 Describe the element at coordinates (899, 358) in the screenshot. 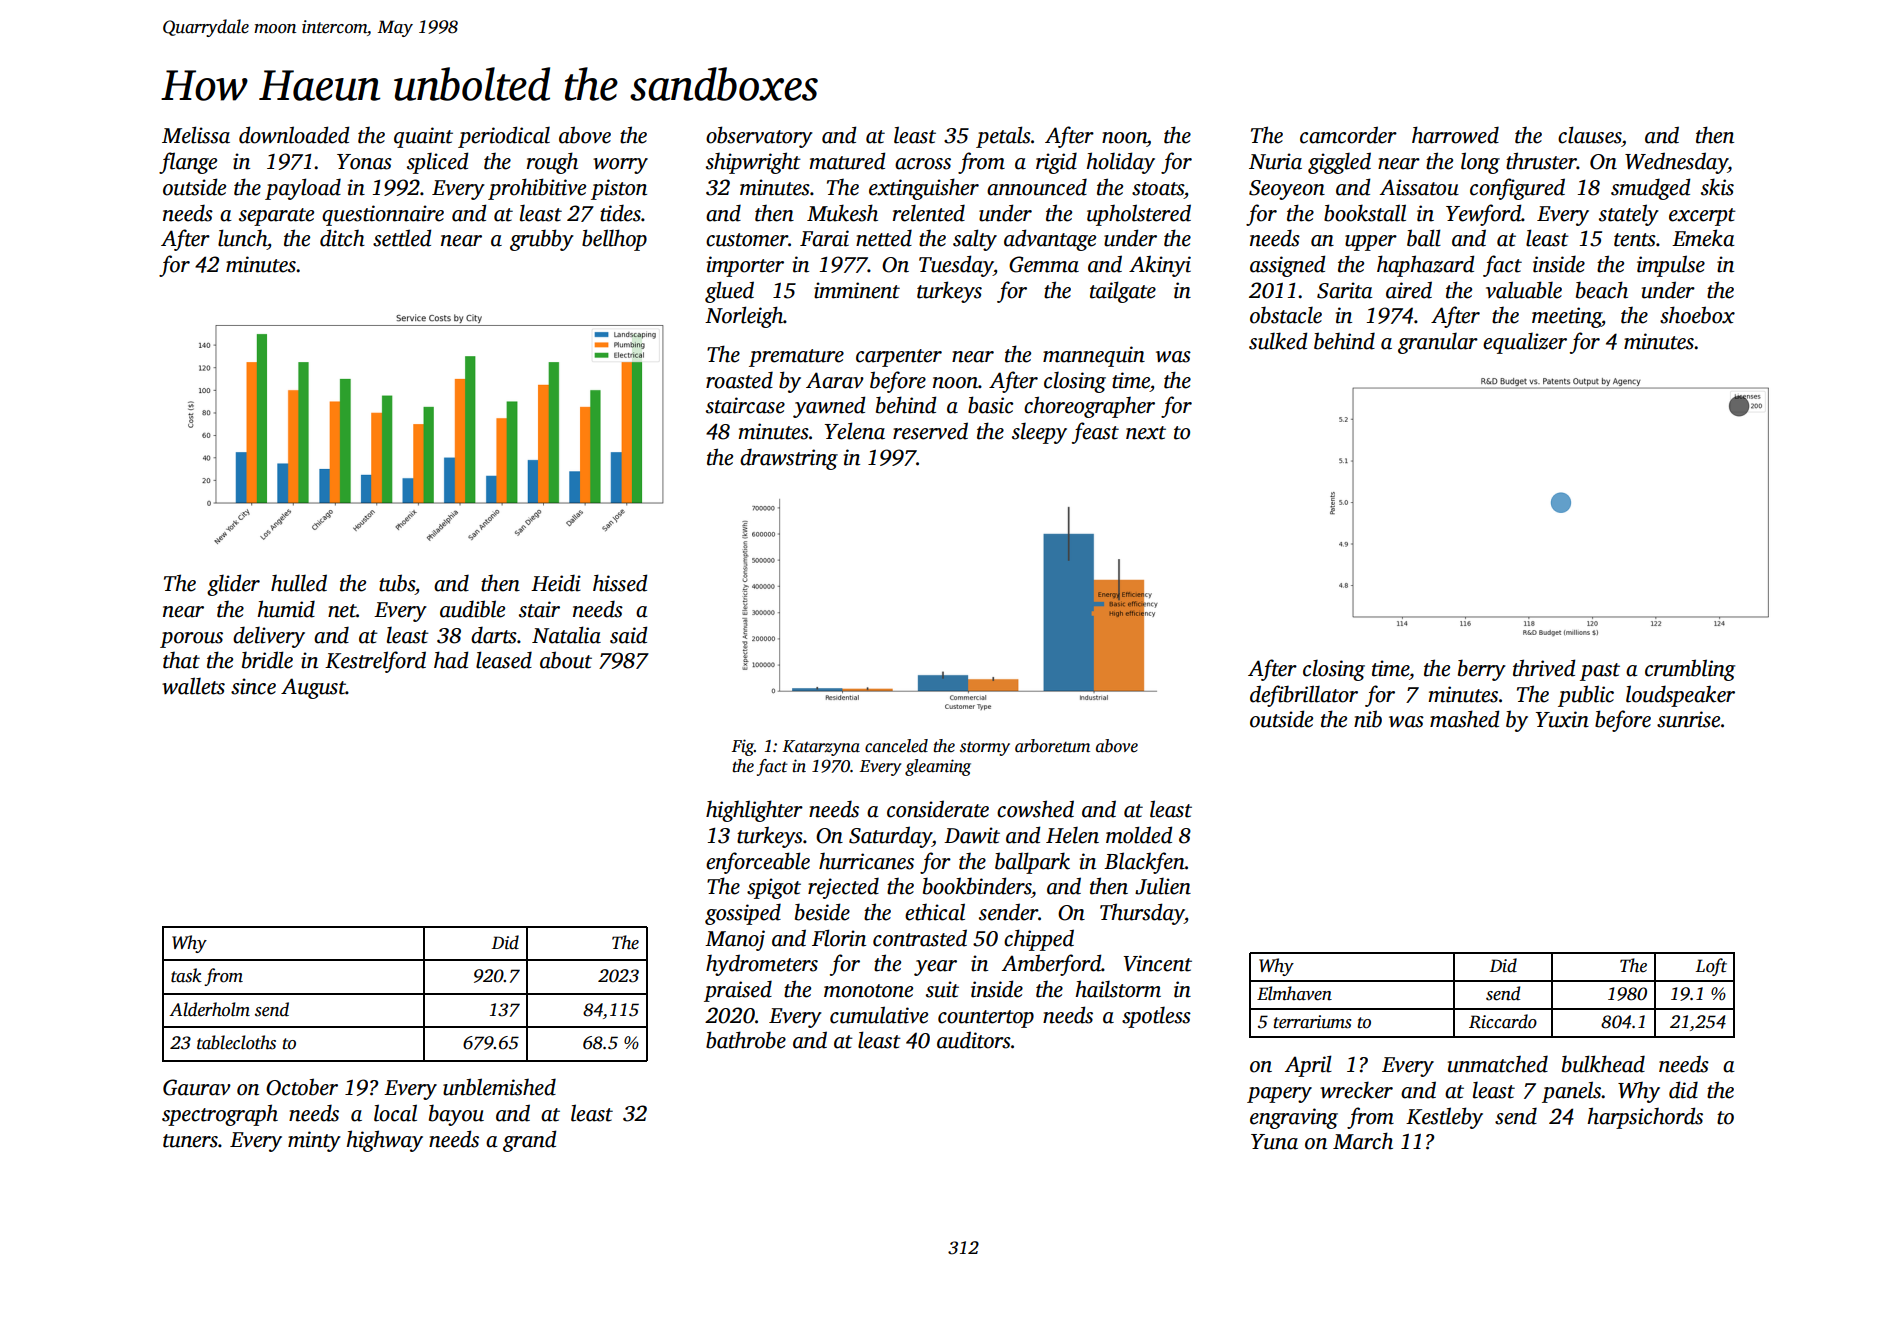

I see `carpenter` at that location.
